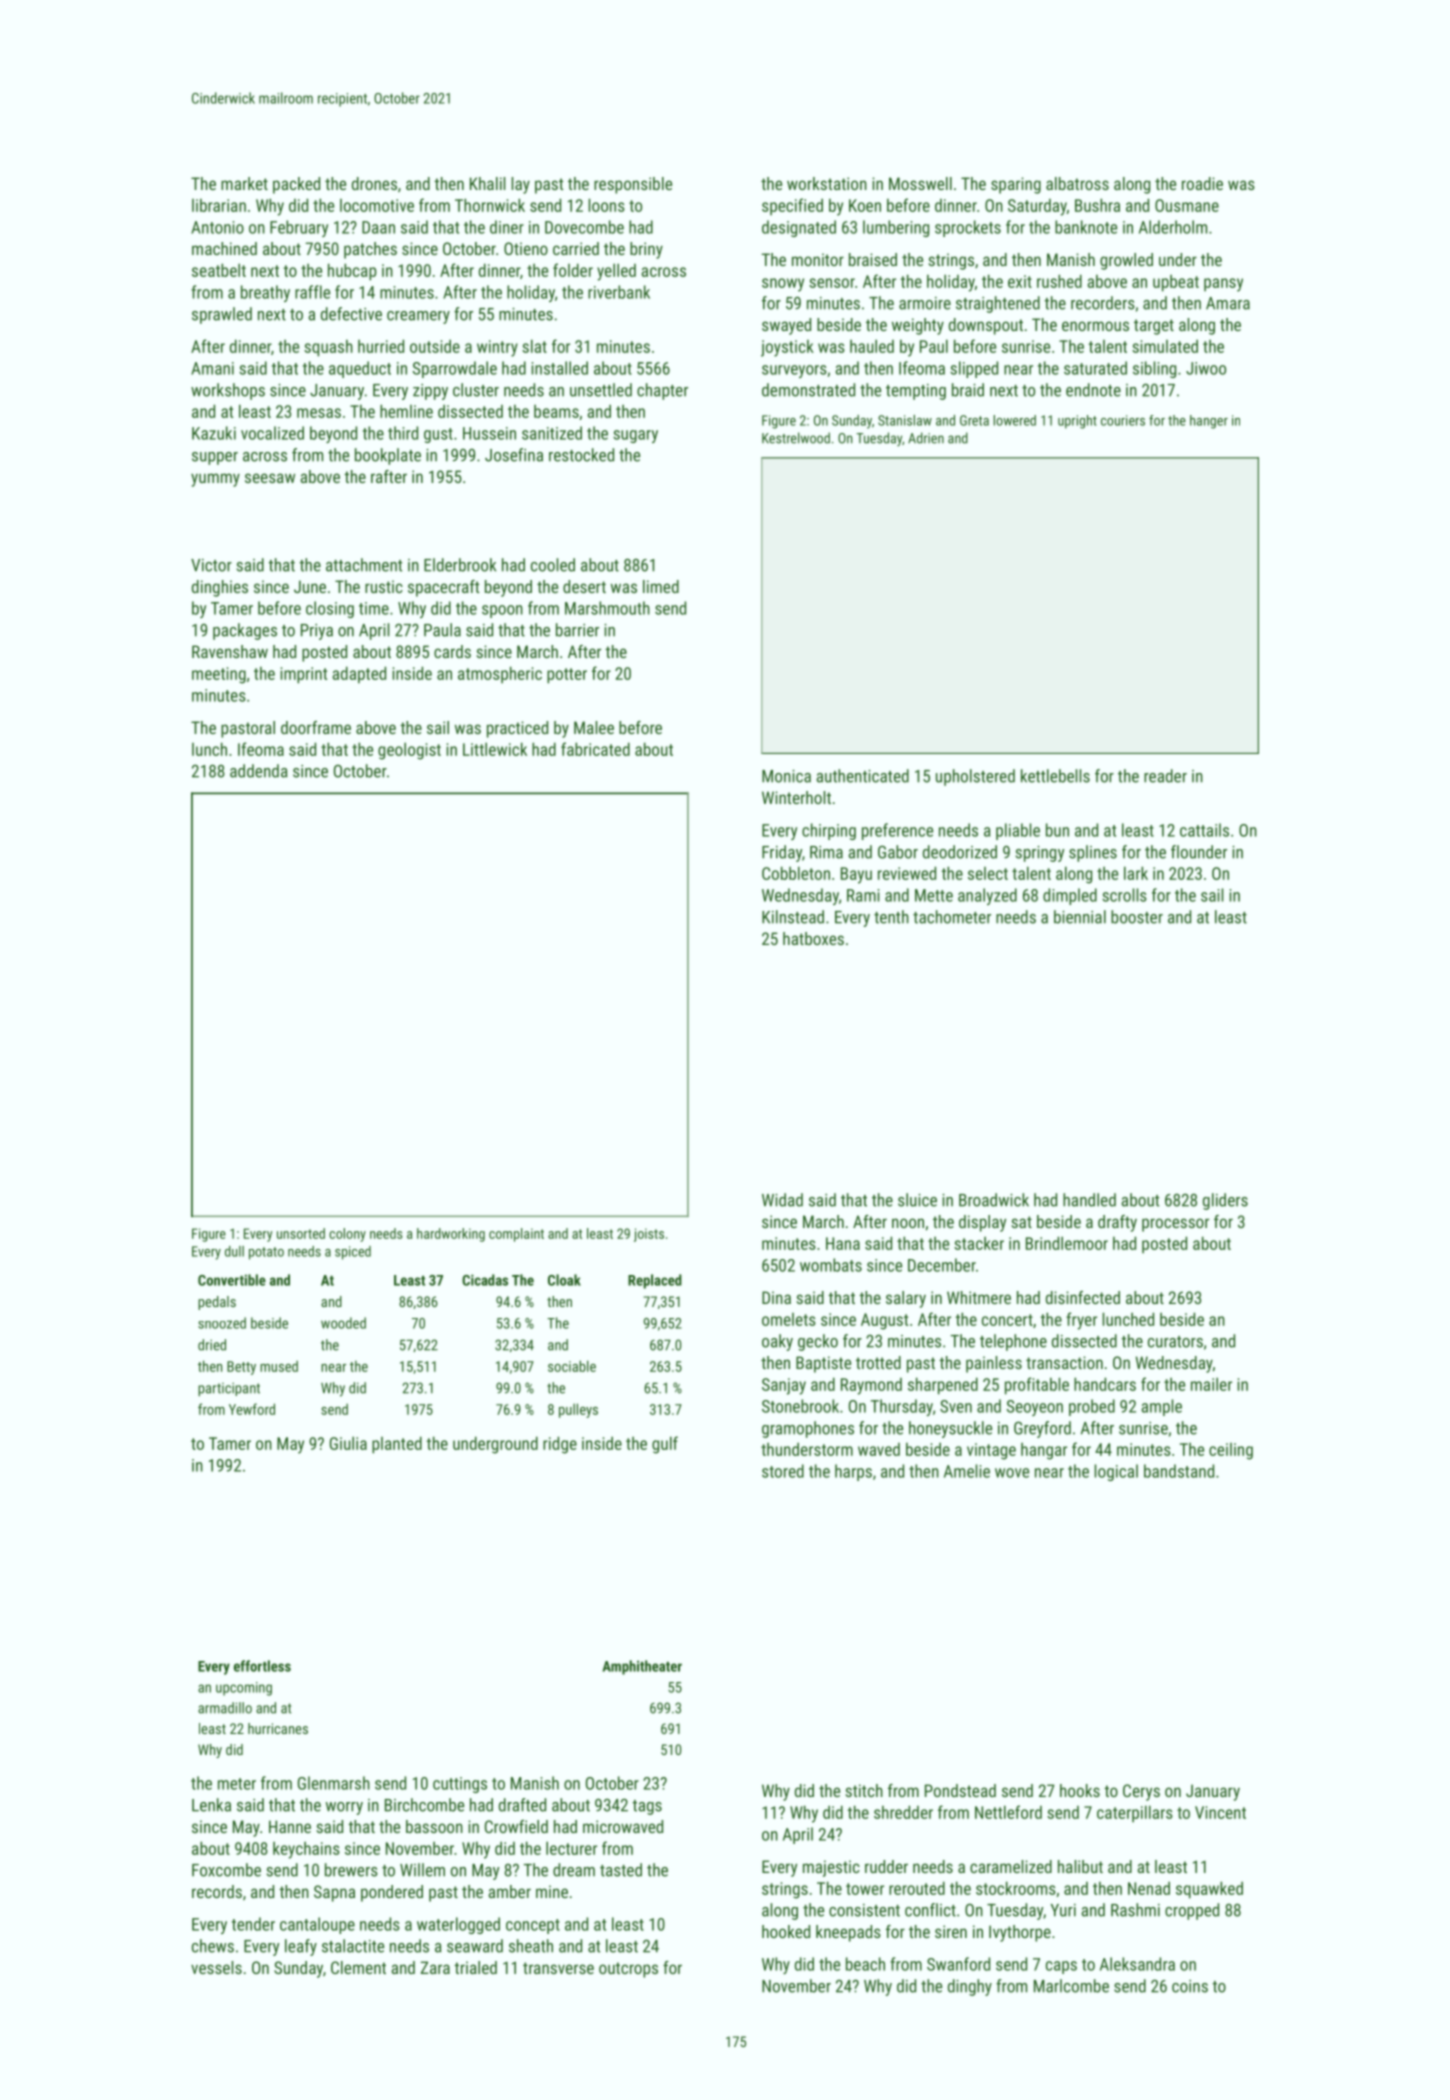  Describe the element at coordinates (475, 1967) in the document. I see `trialed` at that location.
